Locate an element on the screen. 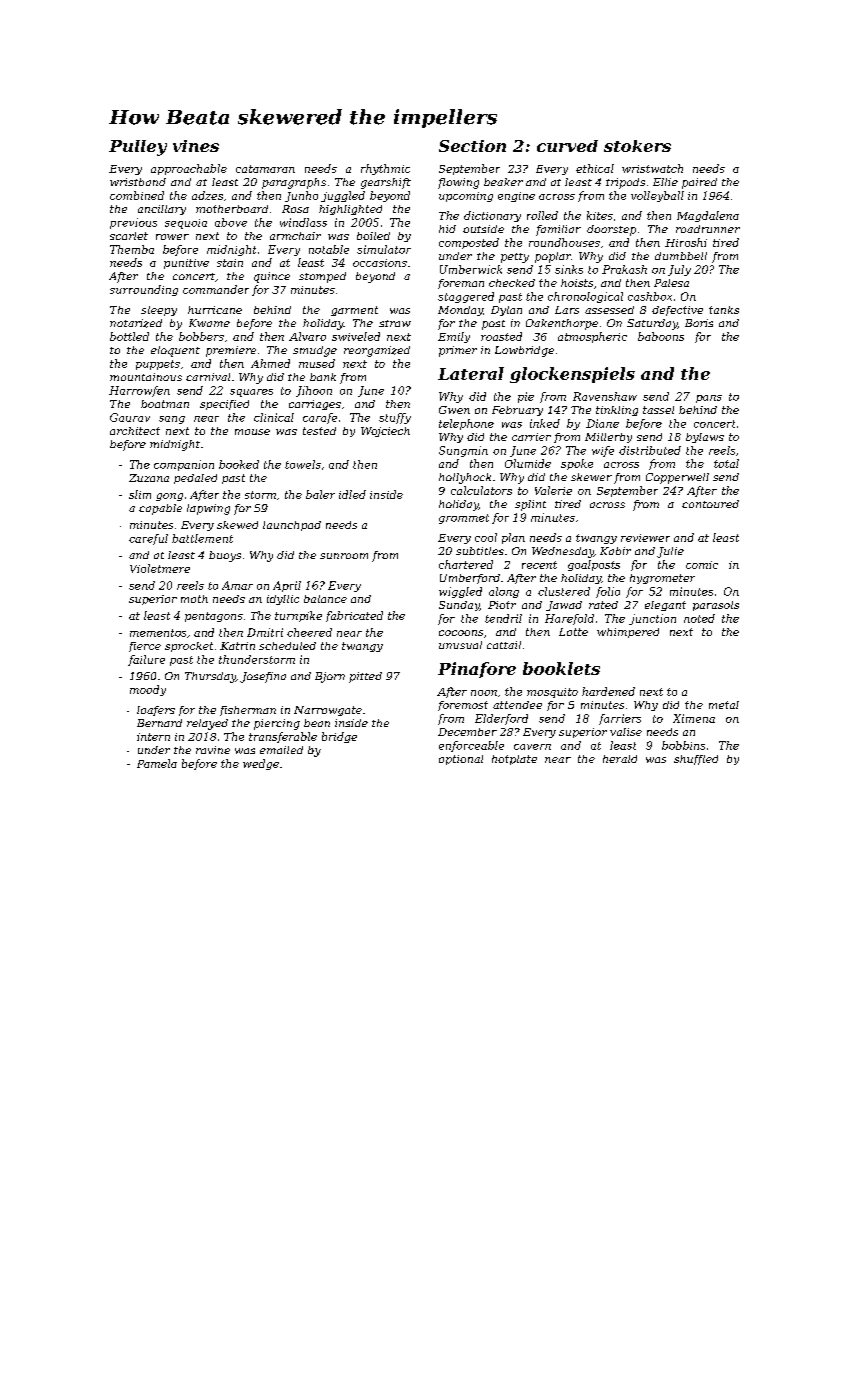  bottled is located at coordinates (129, 336).
